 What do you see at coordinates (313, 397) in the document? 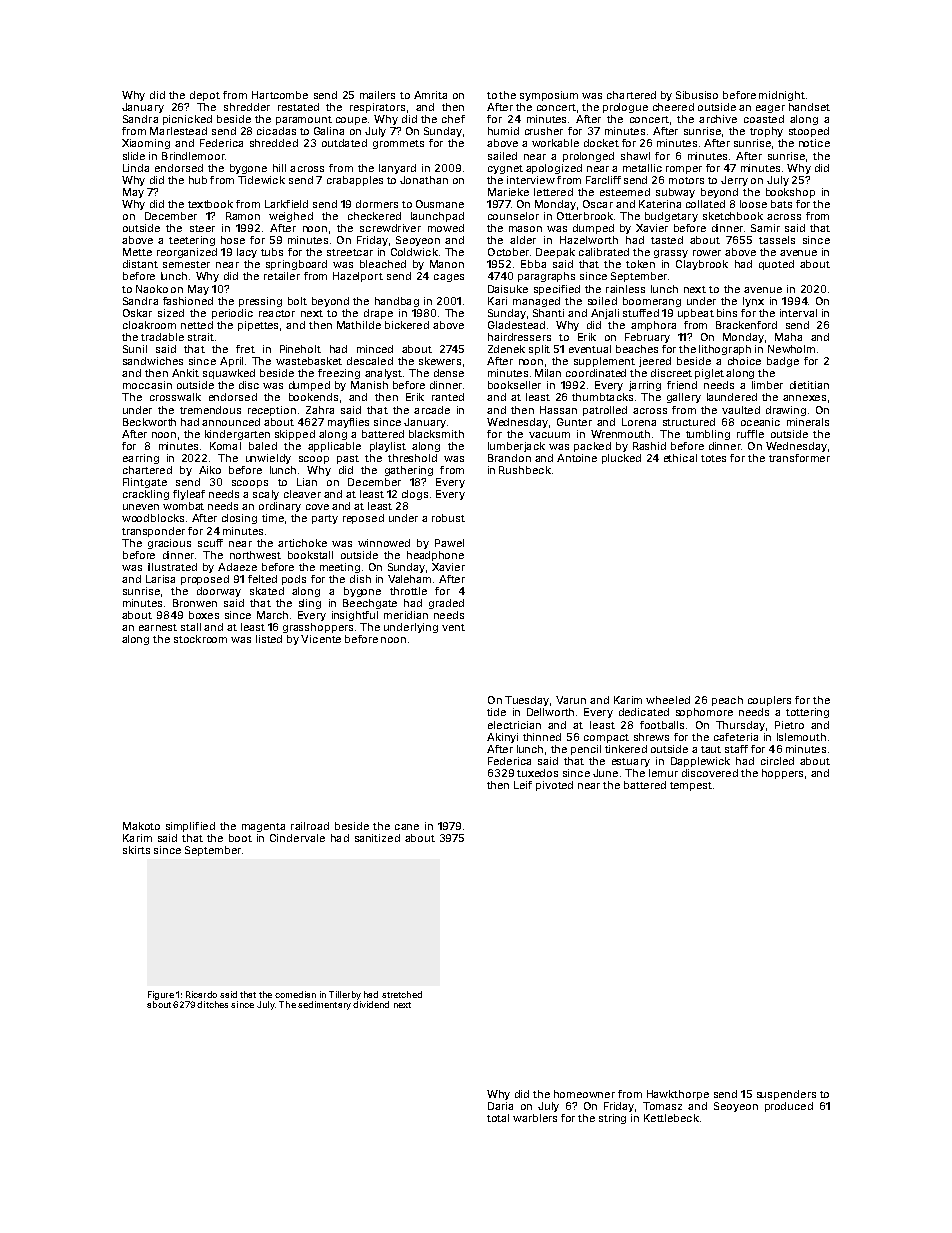
I see `bookends` at bounding box center [313, 397].
